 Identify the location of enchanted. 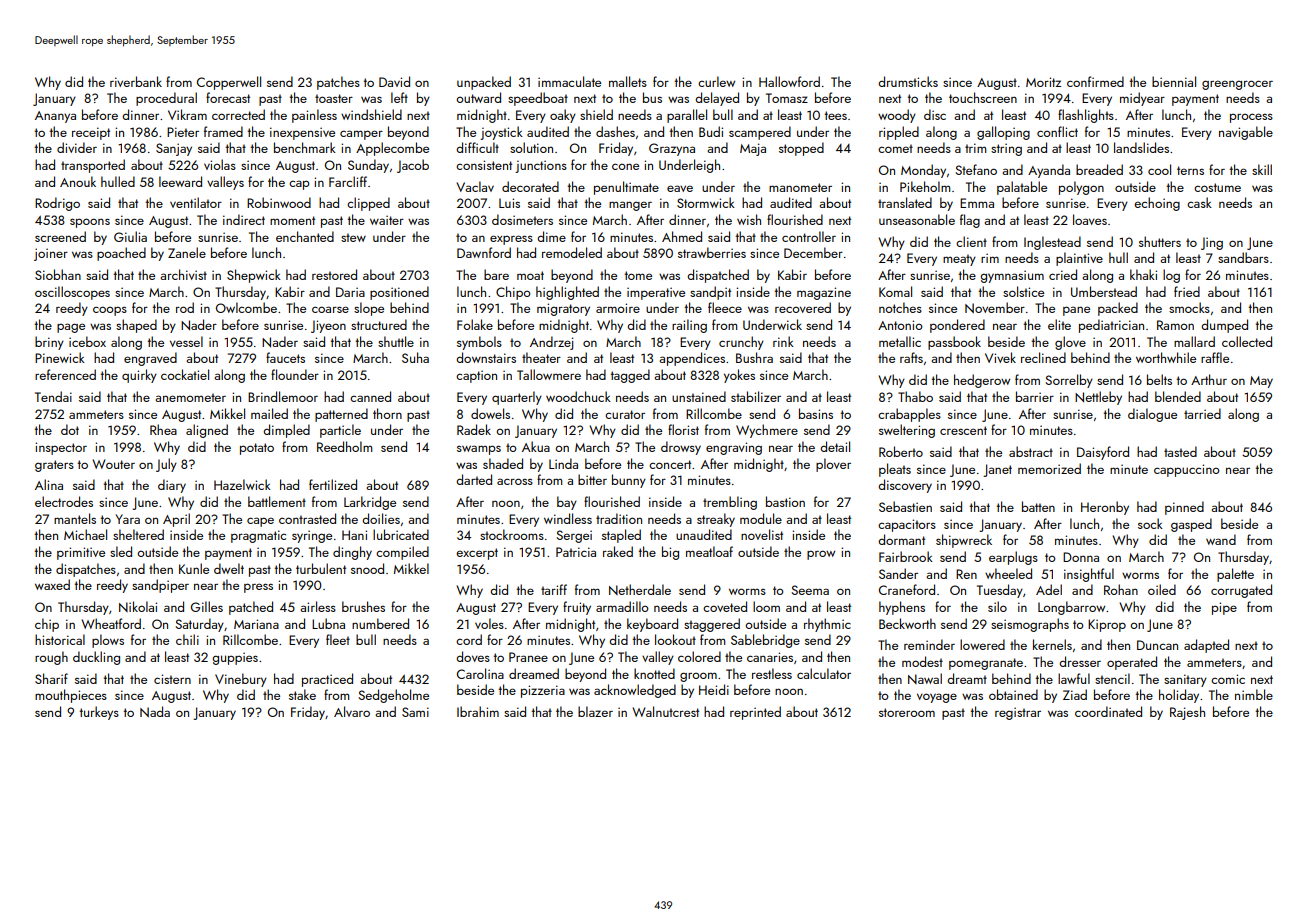
(305, 236).
